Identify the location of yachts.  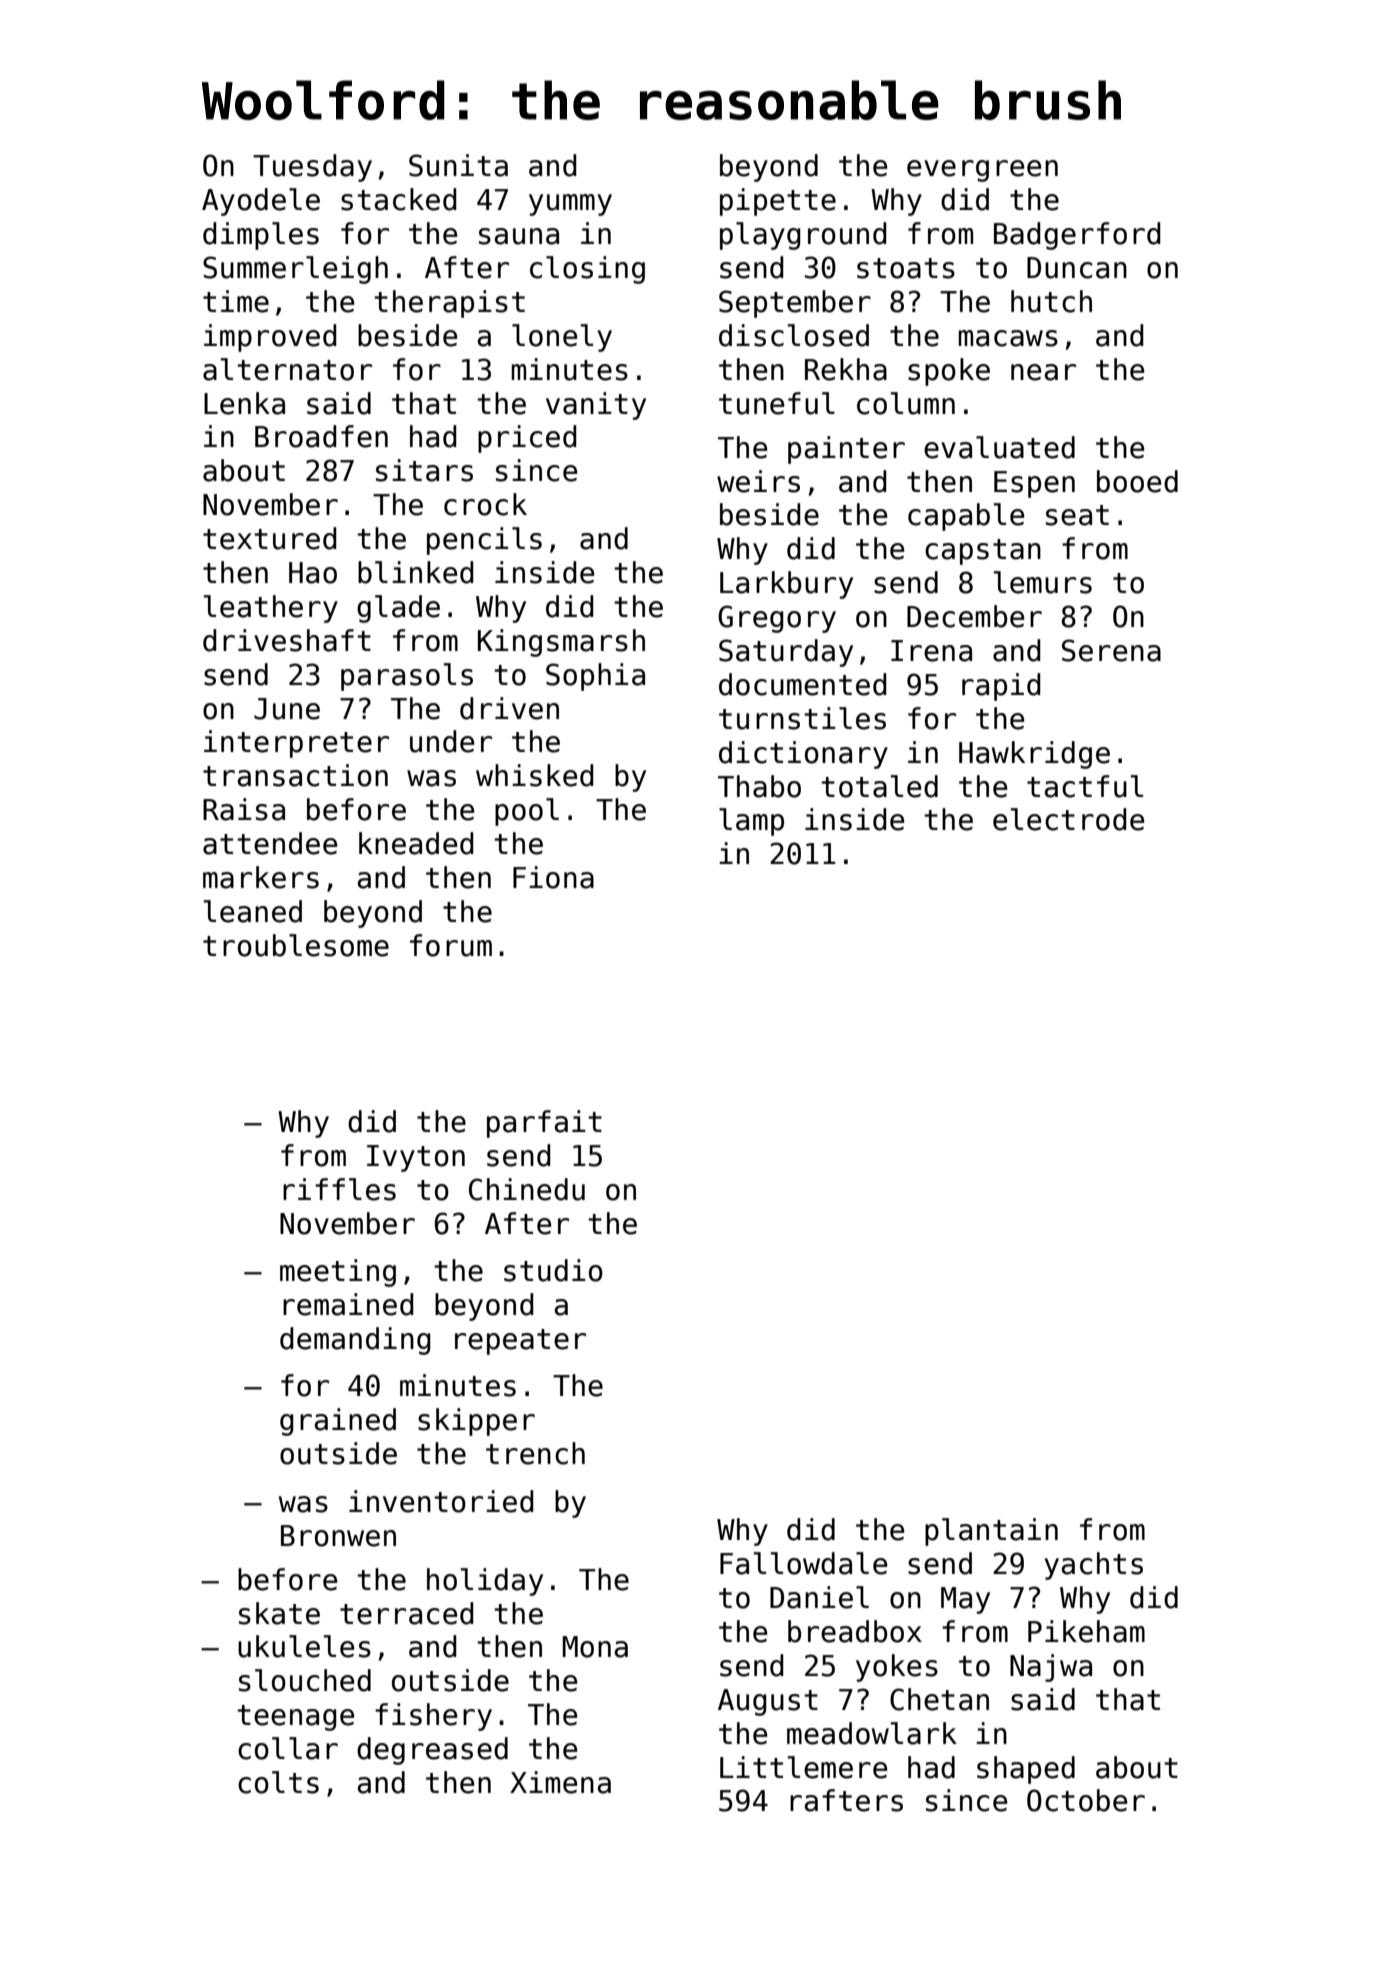
(1093, 1566).
